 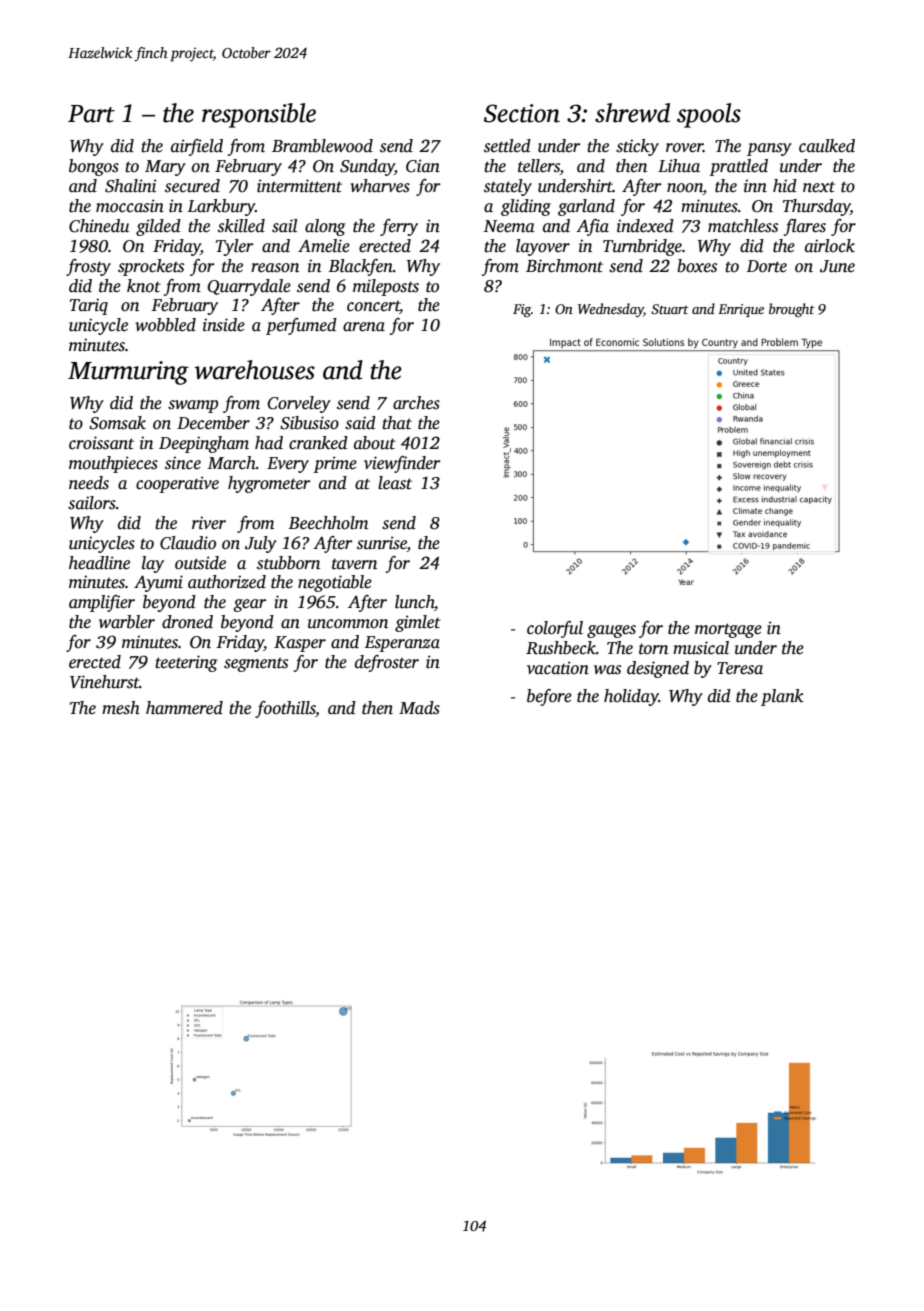 I want to click on skilled, so click(x=241, y=226).
